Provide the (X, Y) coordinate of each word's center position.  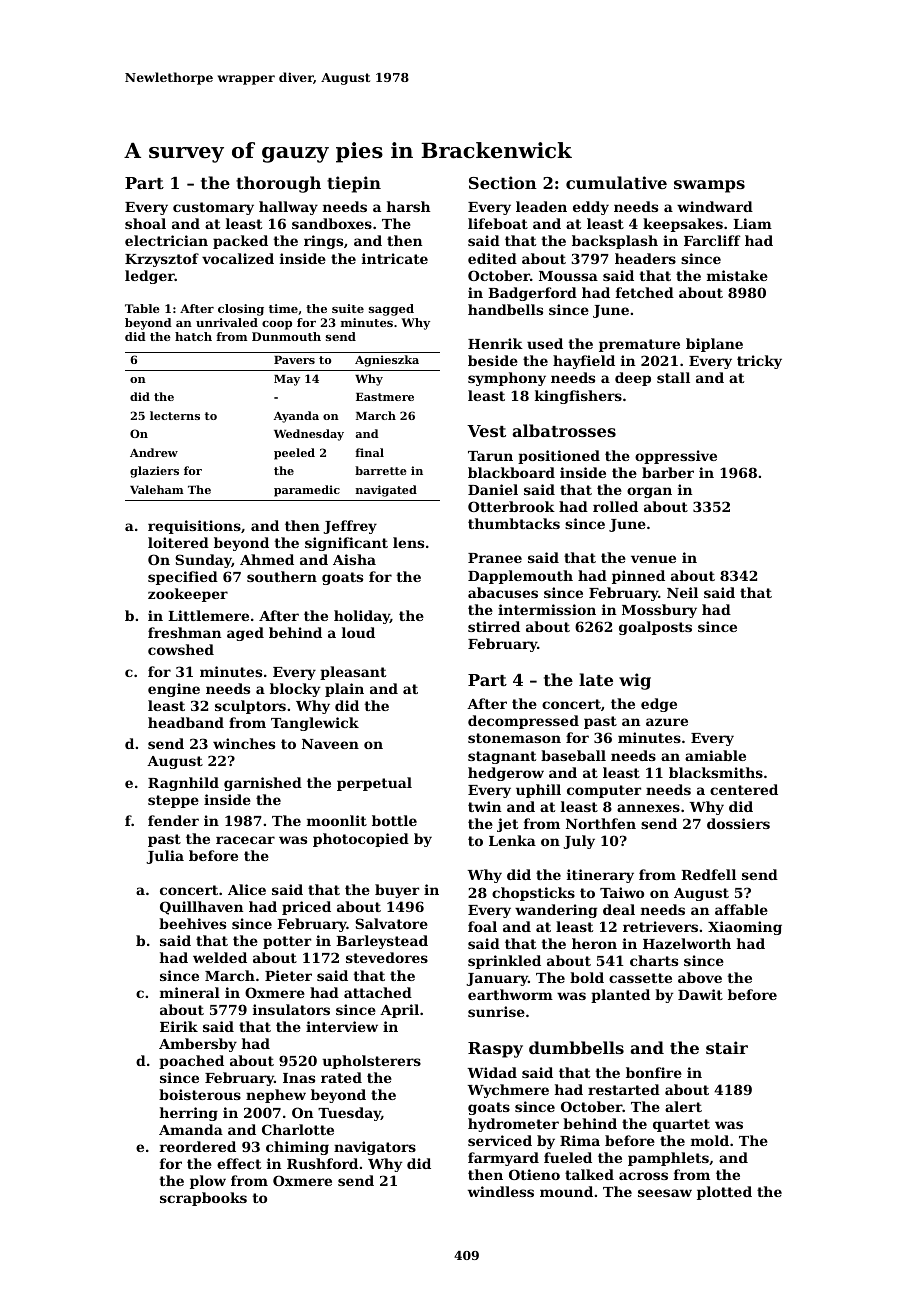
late (596, 679)
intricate (395, 258)
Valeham (157, 489)
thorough (278, 184)
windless (501, 1191)
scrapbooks (203, 1199)
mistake (737, 275)
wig (635, 681)
